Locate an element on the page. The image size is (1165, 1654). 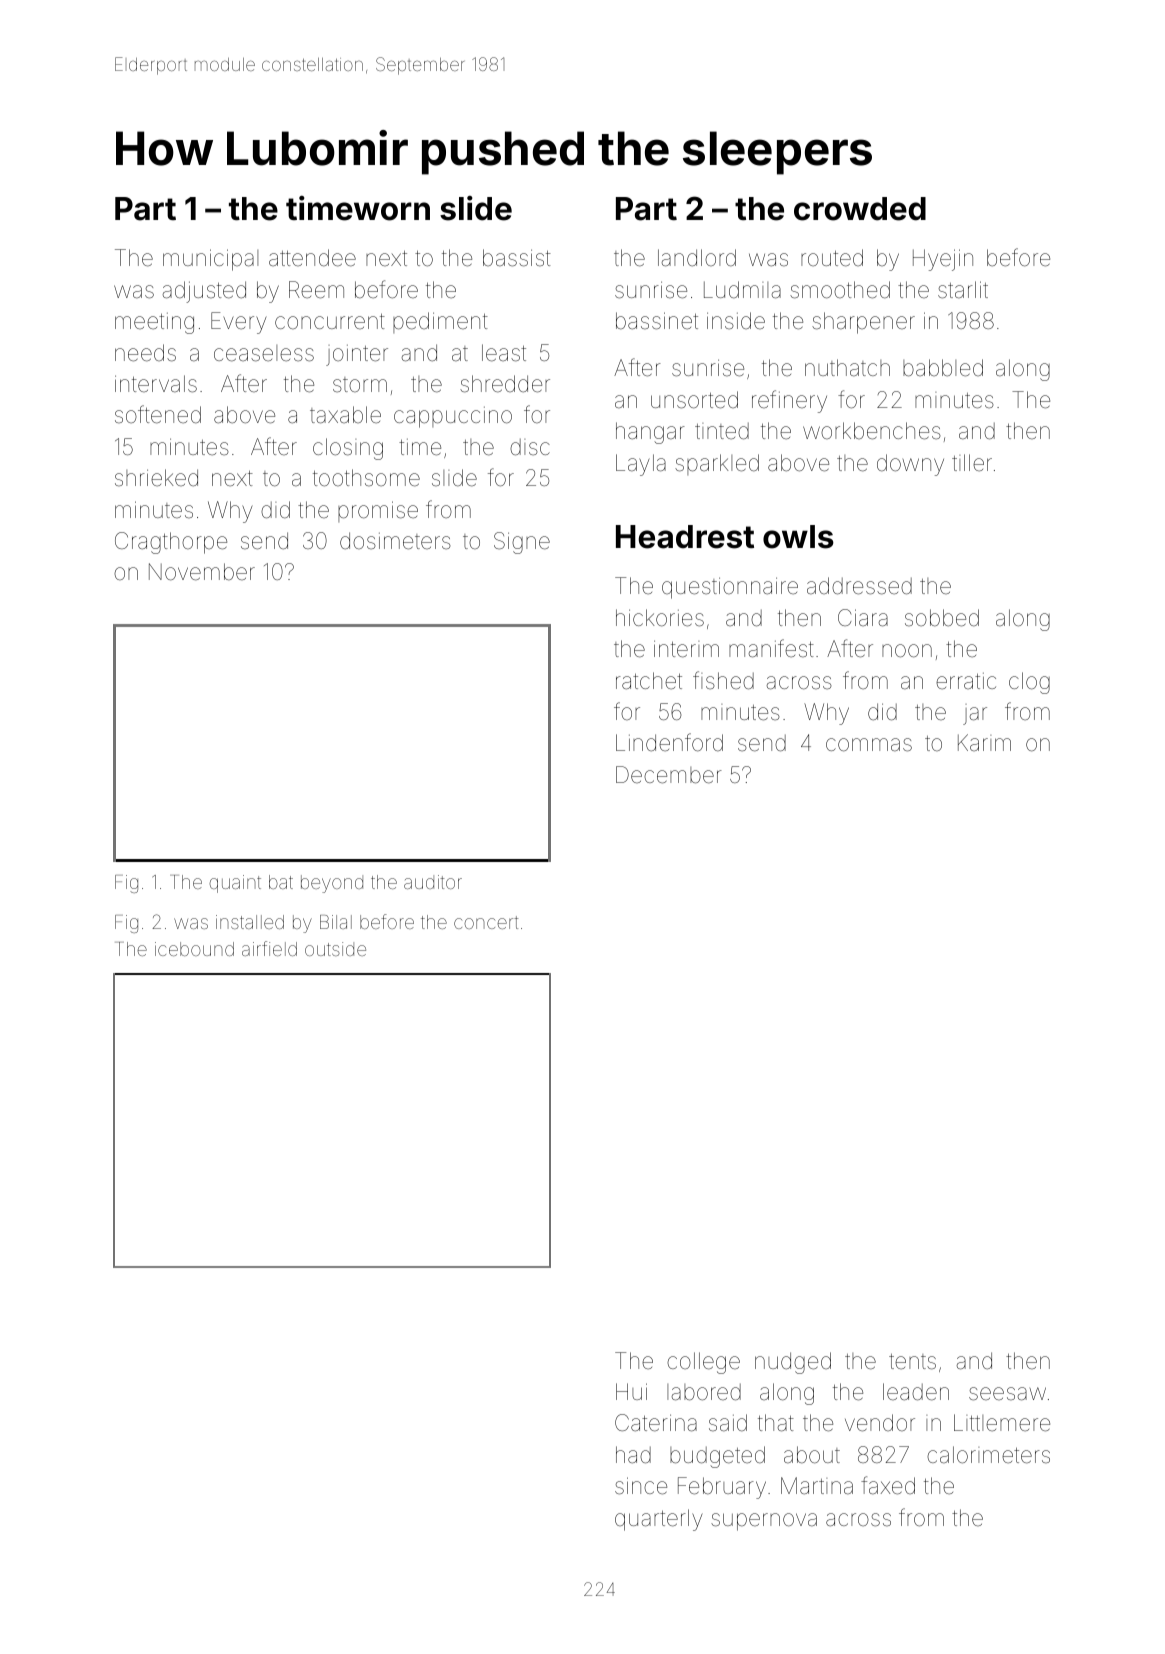
refinery is located at coordinates (789, 401).
